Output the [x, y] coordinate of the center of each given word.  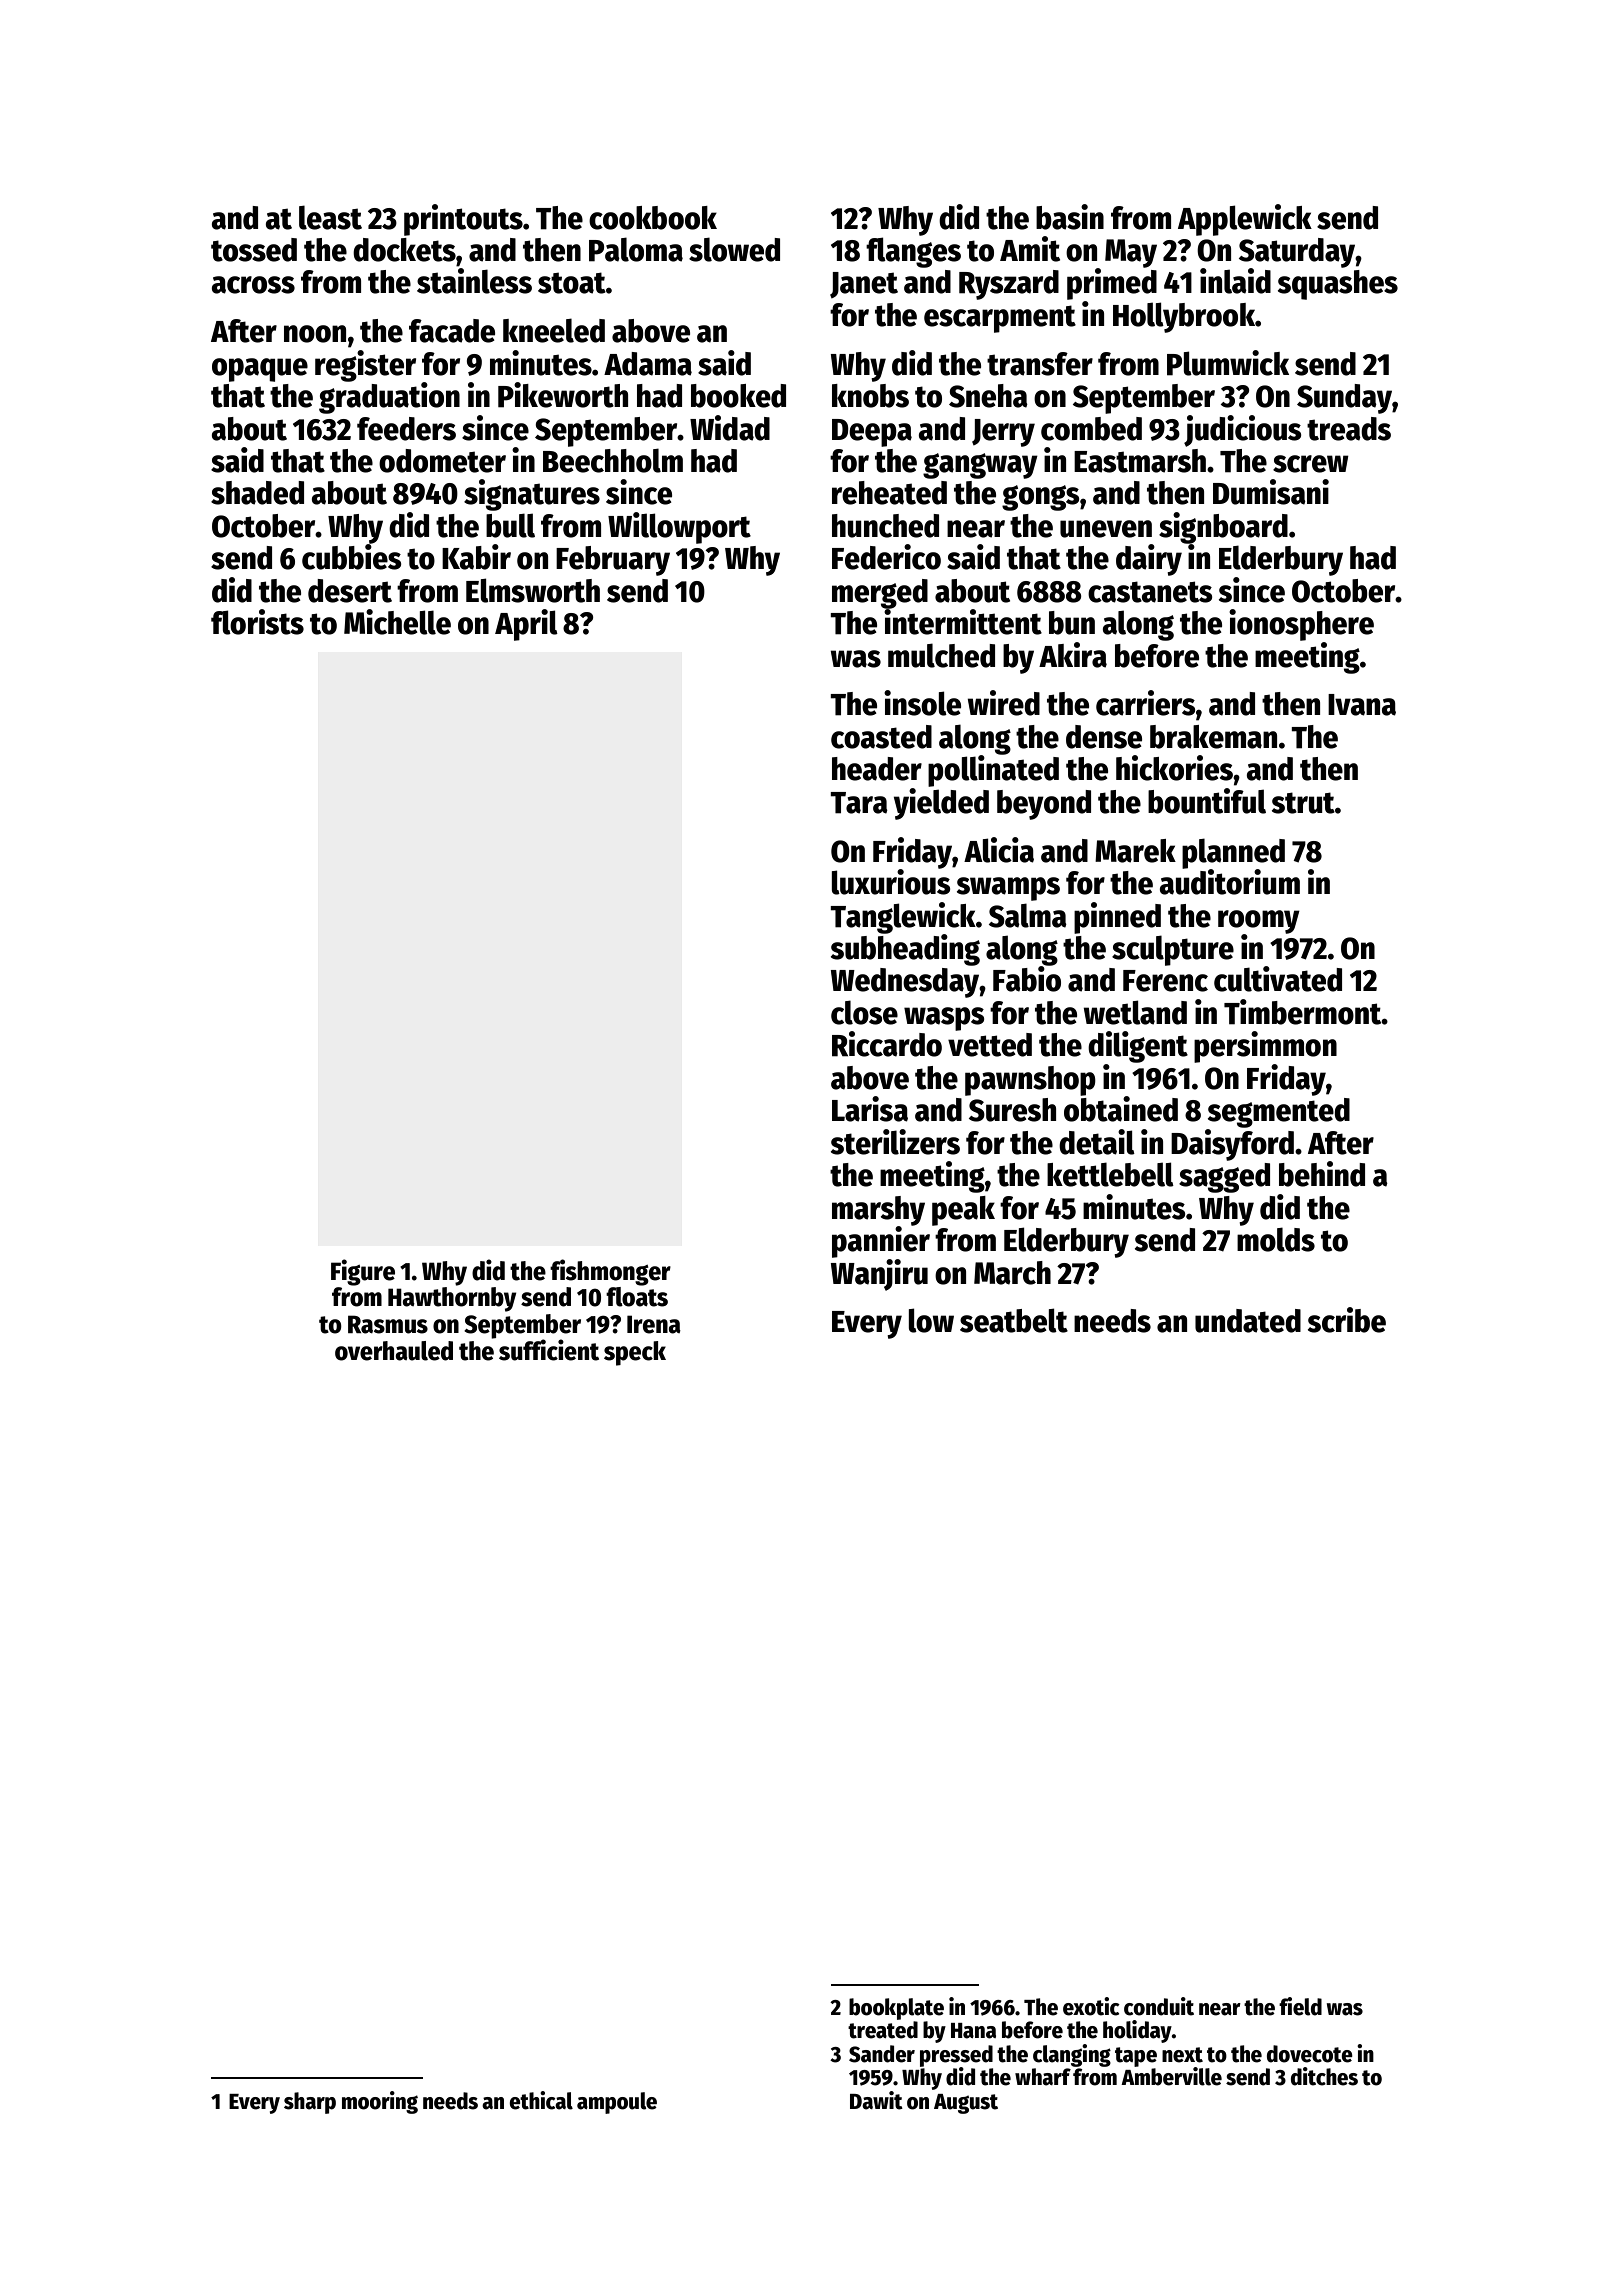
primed [1112, 284]
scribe [1347, 1320]
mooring [380, 2102]
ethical [541, 2100]
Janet [864, 285]
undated [1248, 1321]
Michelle [397, 622]
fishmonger [610, 1272]
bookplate [896, 2009]
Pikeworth [563, 395]
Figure [363, 1272]
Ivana [1362, 705]
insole [922, 703]
